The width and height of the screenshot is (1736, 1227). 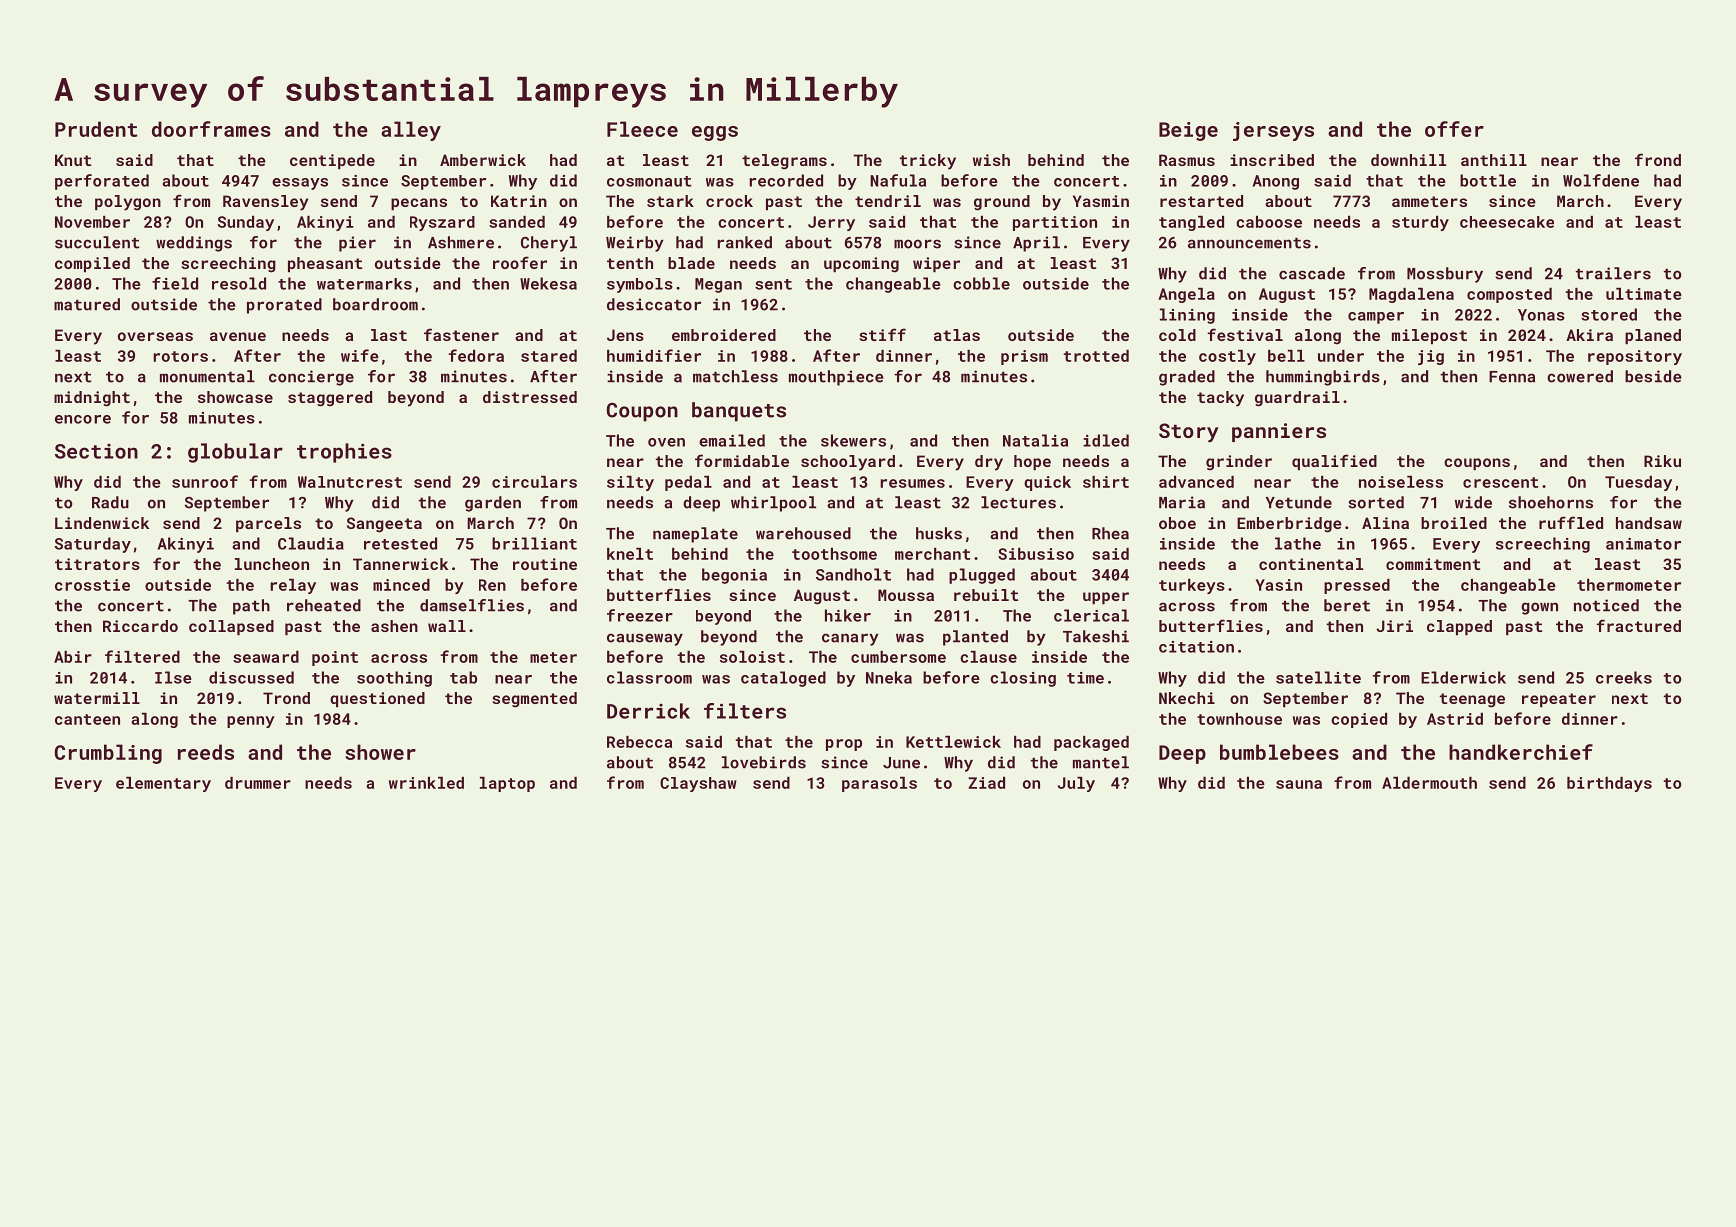 What do you see at coordinates (332, 161) in the screenshot?
I see `centipede` at bounding box center [332, 161].
